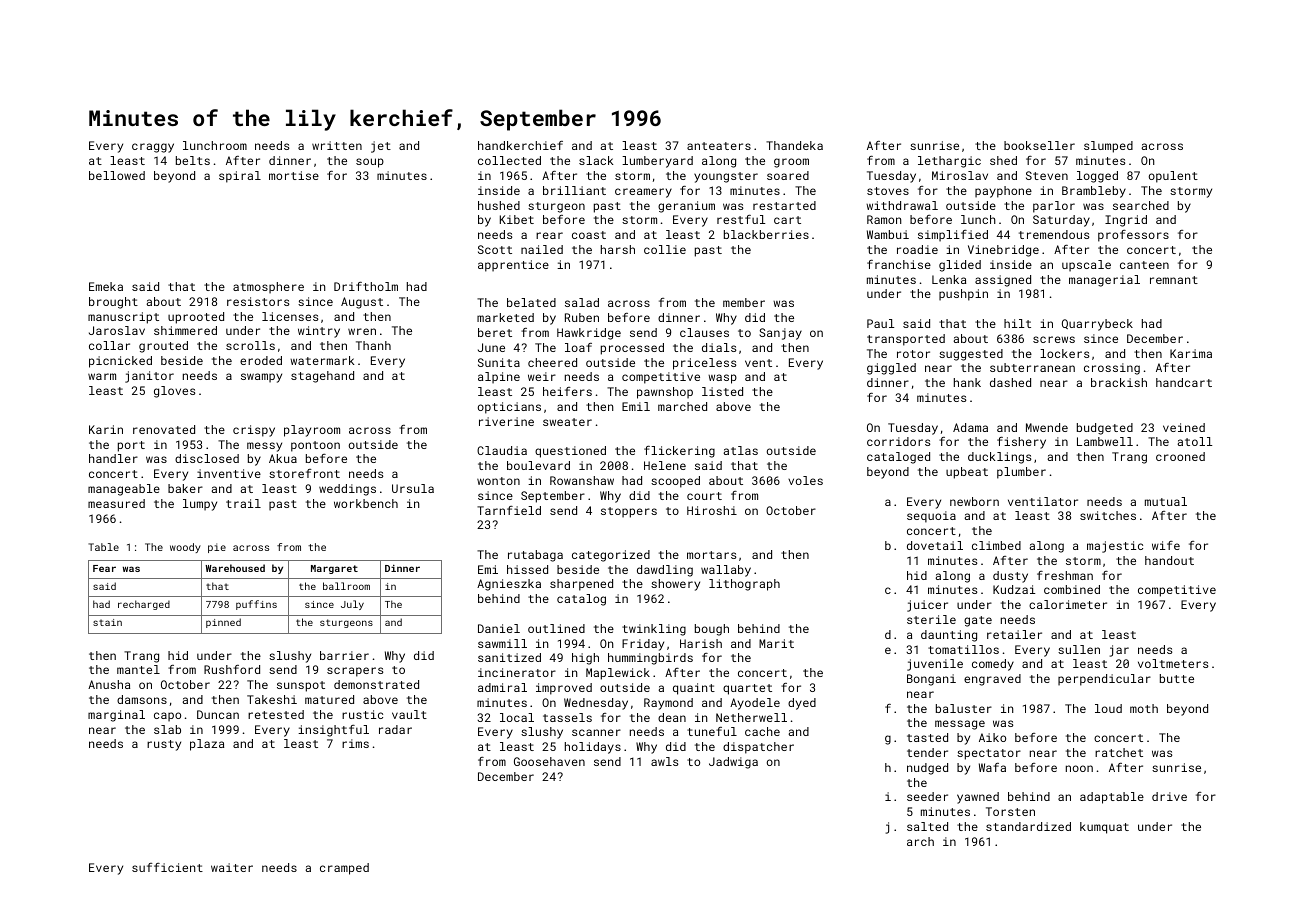 This page has height=924, width=1308. What do you see at coordinates (1166, 501) in the page?
I see `mutual` at bounding box center [1166, 501].
